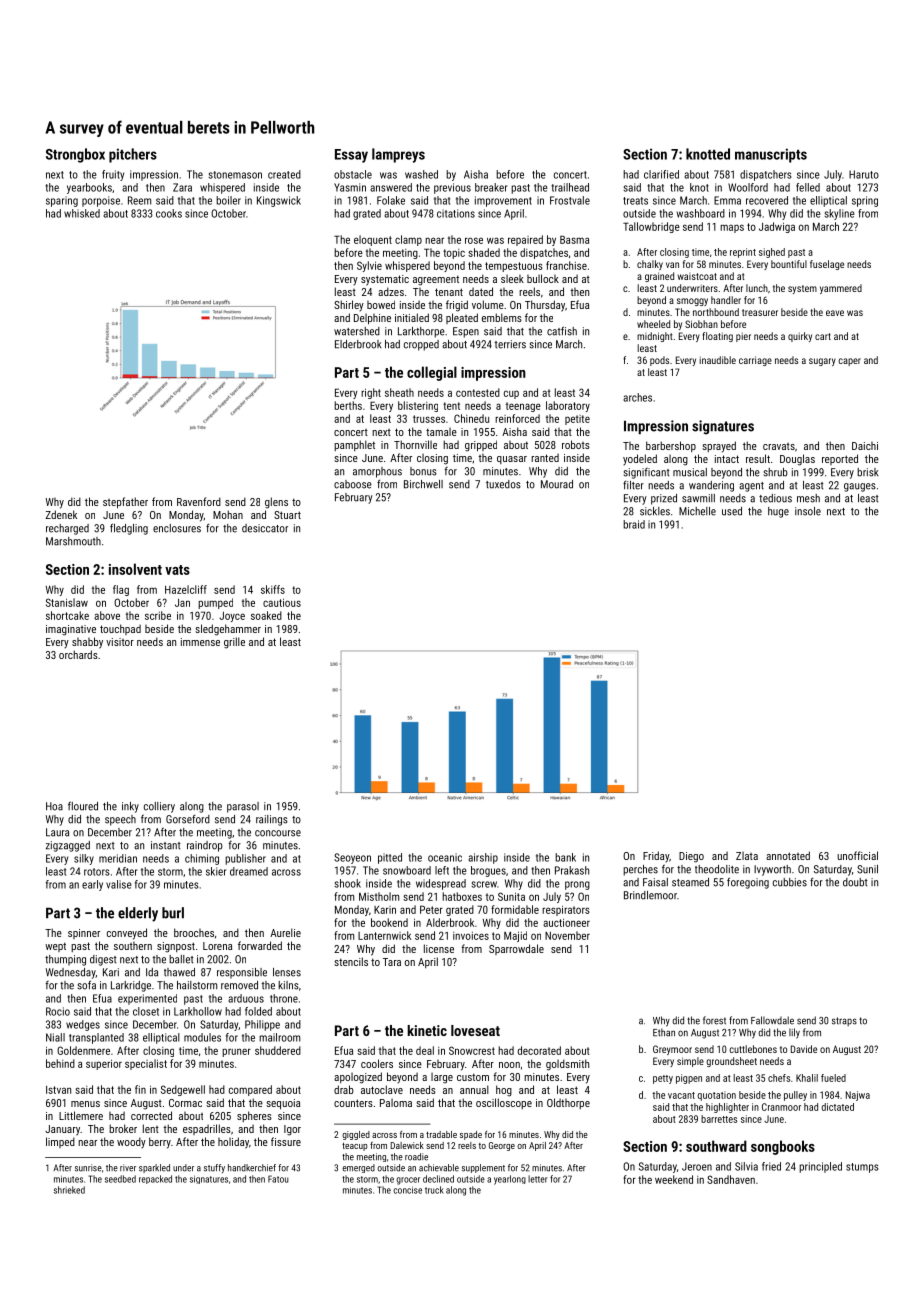 Image resolution: width=924 pixels, height=1308 pixels. I want to click on pitted, so click(390, 858).
